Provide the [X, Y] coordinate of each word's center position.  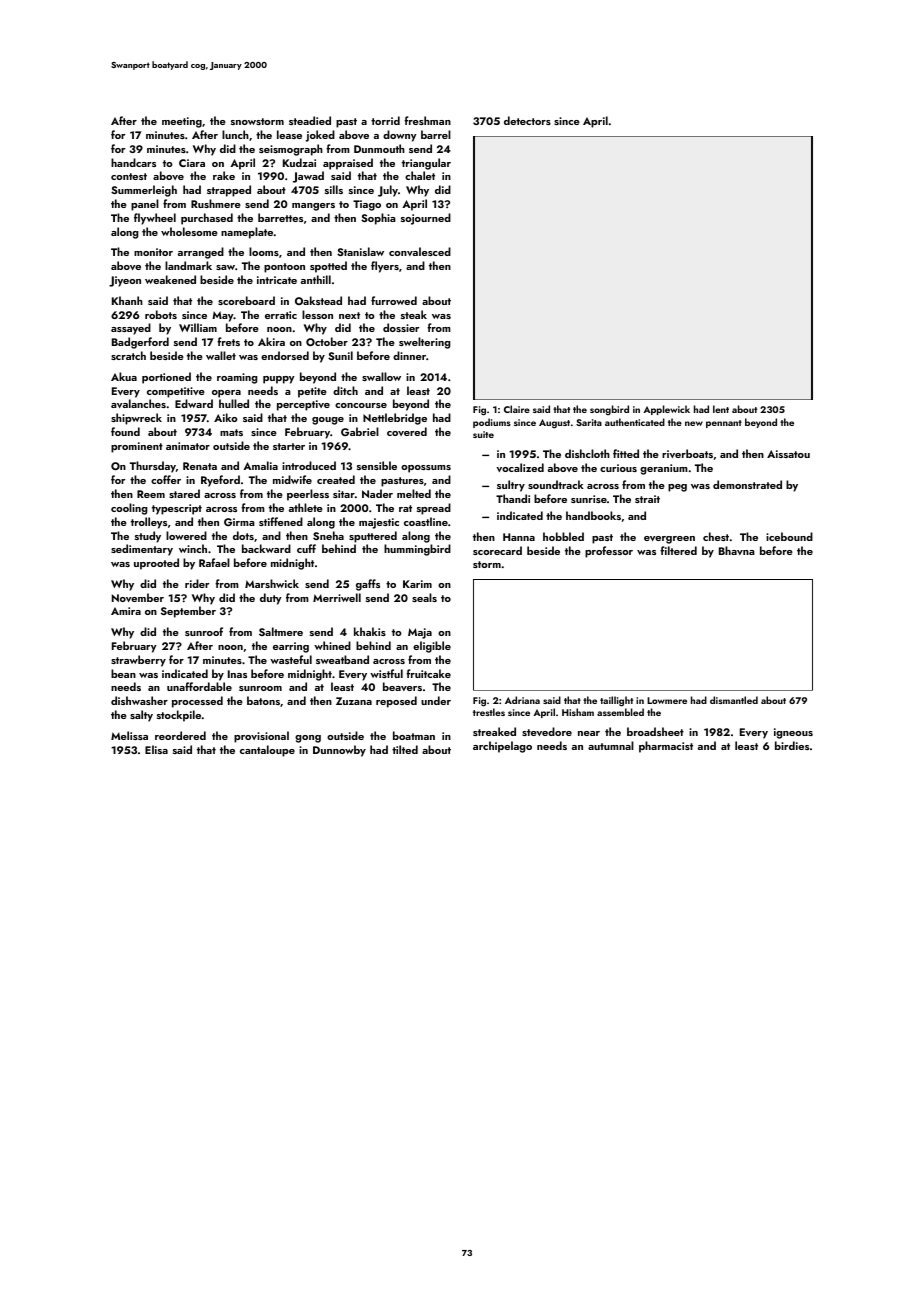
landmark [188, 265]
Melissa [129, 735]
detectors [527, 120]
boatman [414, 735]
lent [721, 409]
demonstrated [747, 484]
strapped [229, 191]
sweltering [425, 343]
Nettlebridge [395, 419]
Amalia [260, 465]
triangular [426, 164]
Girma [239, 522]
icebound [789, 536]
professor [609, 552]
